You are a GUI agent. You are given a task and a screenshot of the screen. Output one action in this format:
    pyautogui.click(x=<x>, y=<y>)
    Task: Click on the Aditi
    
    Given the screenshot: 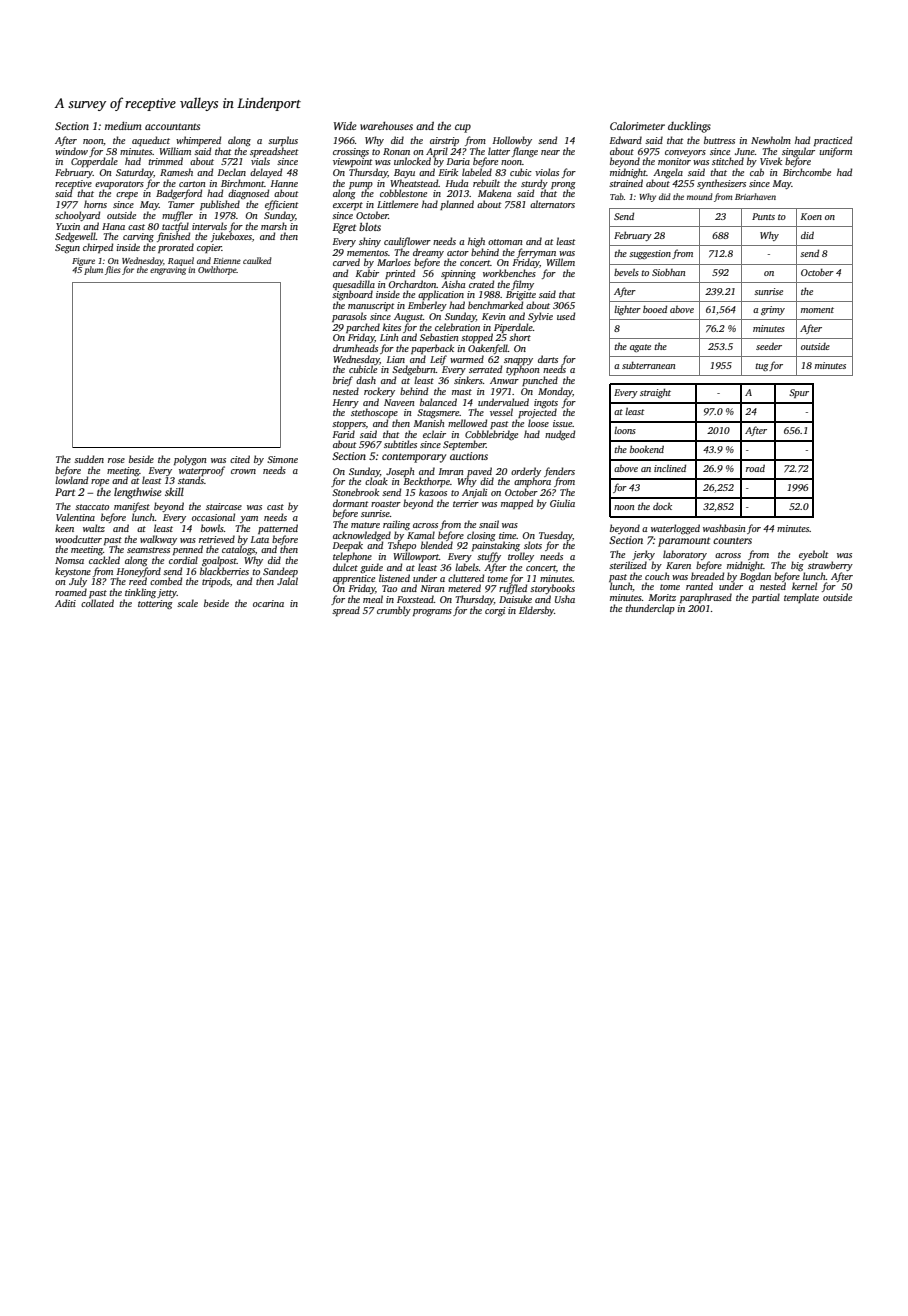 What is the action you would take?
    pyautogui.click(x=65, y=603)
